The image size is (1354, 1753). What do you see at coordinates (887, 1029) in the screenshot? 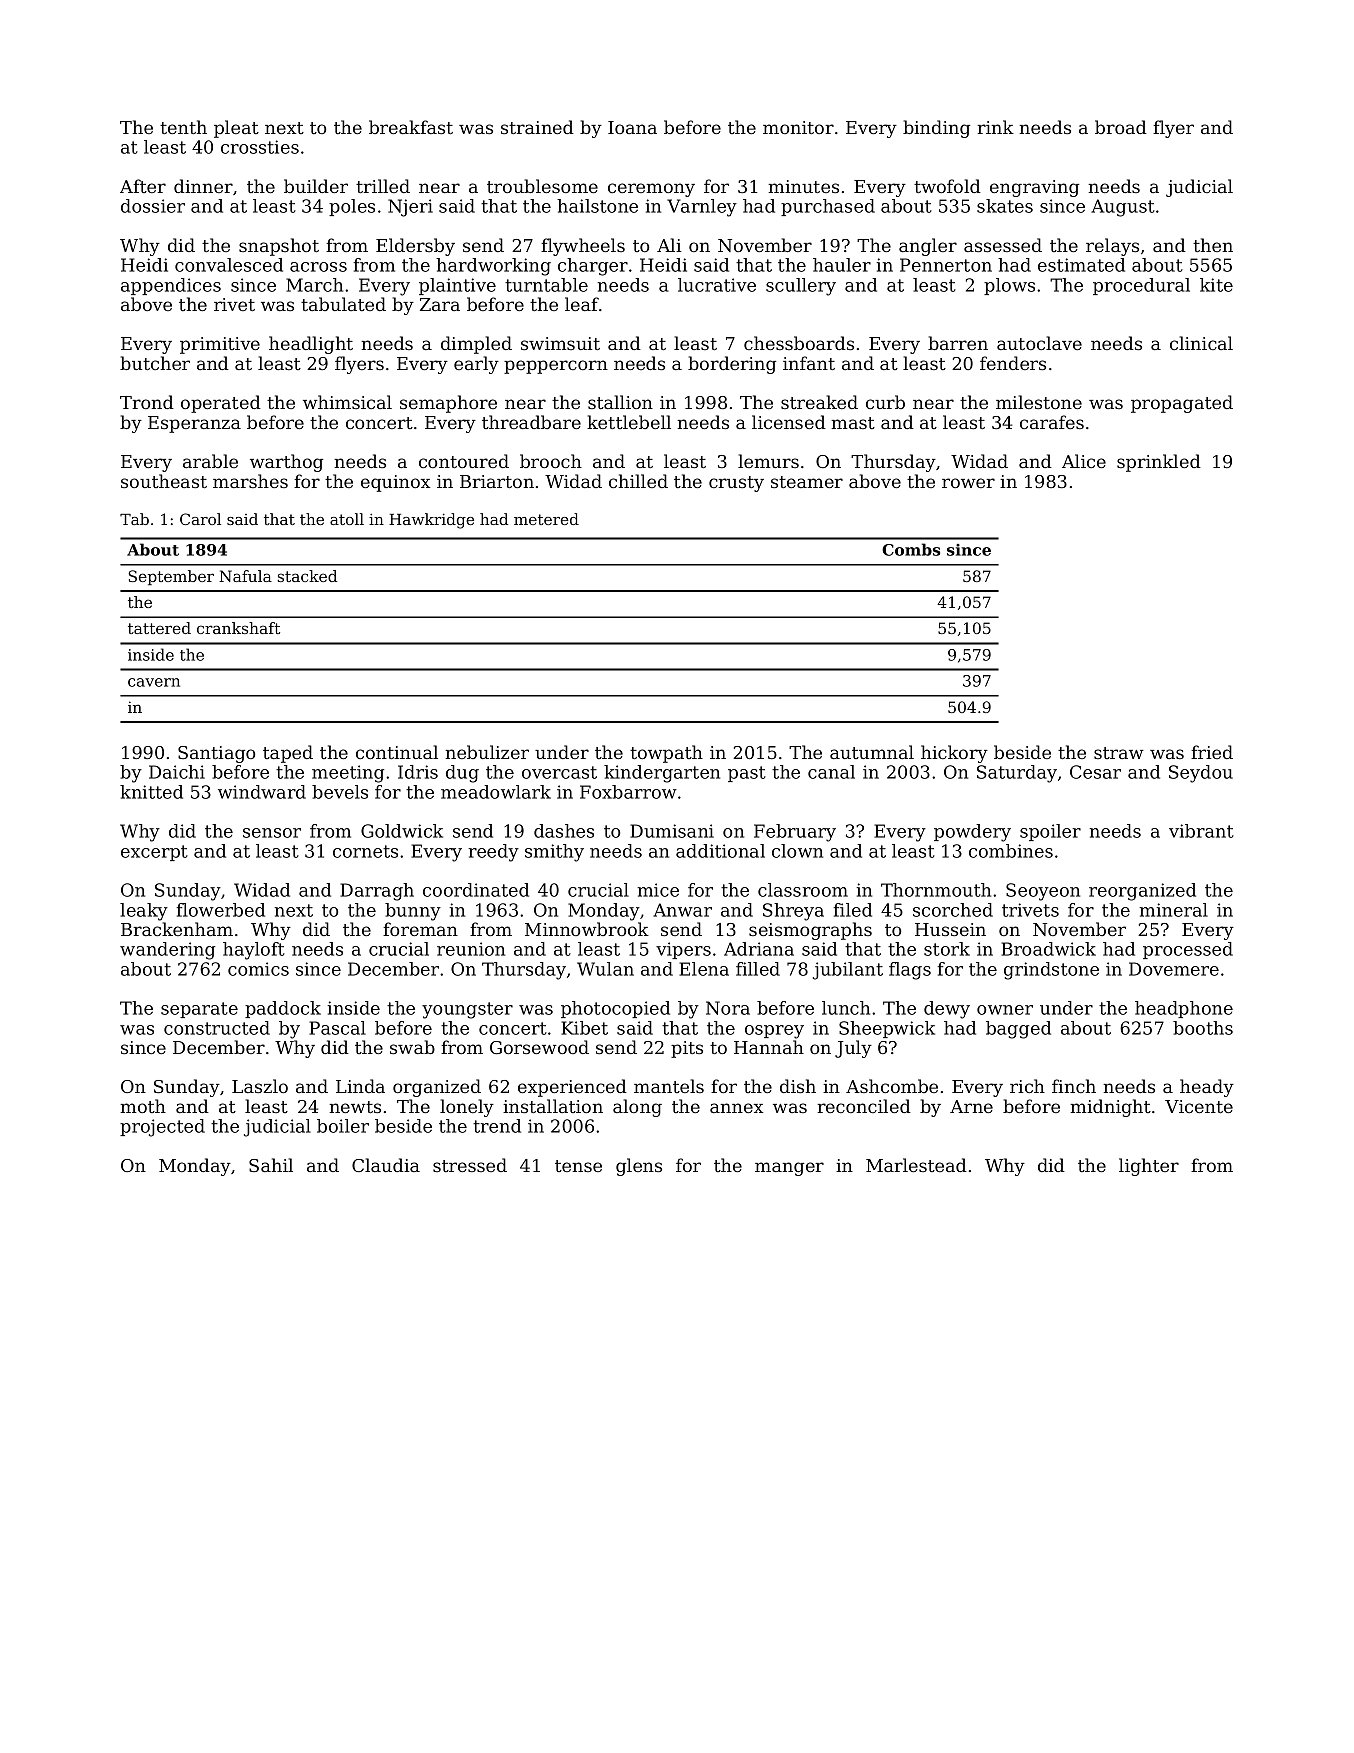
I see `Sheepwick` at bounding box center [887, 1029].
